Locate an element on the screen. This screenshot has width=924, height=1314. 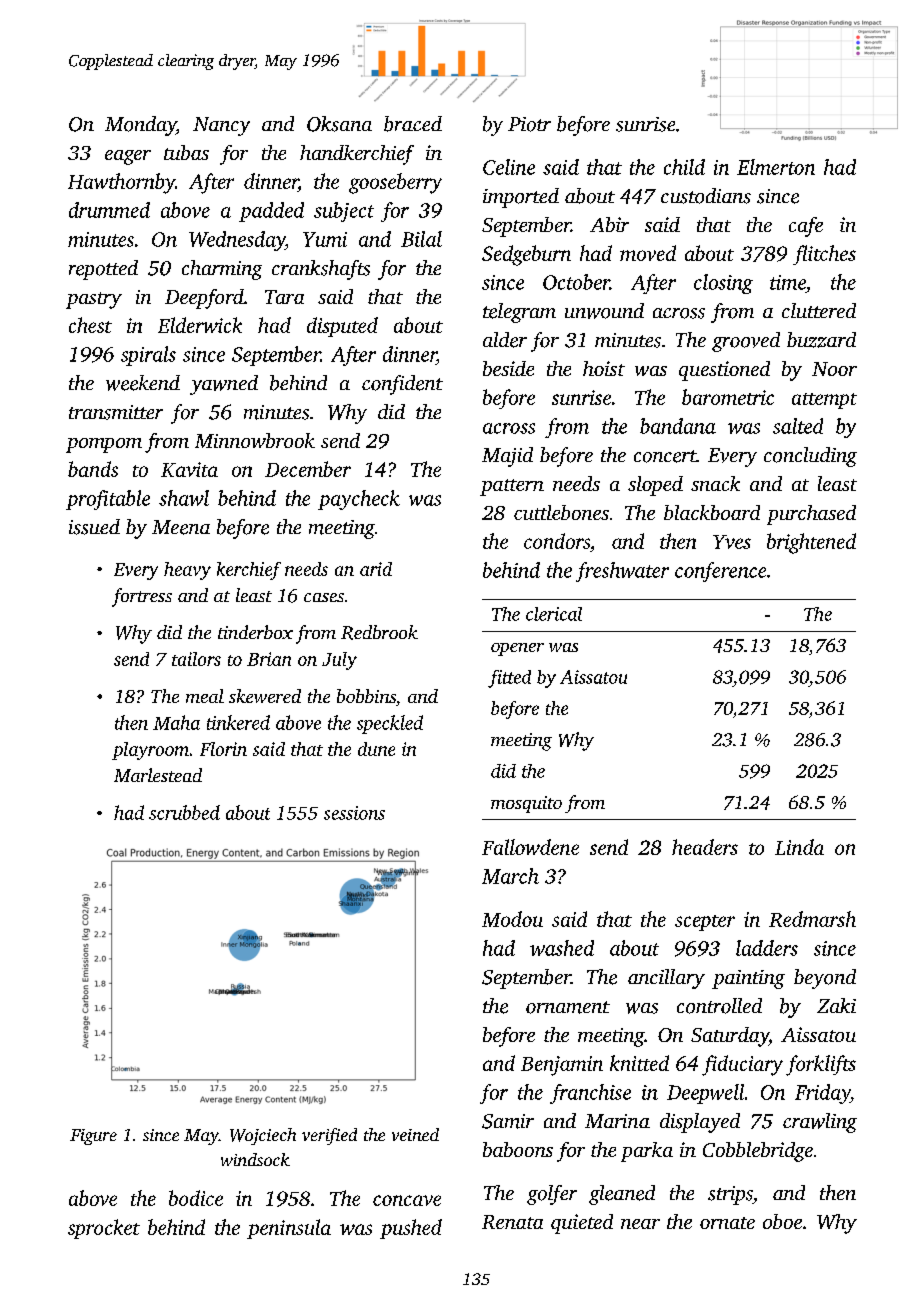
confident is located at coordinates (402, 385).
